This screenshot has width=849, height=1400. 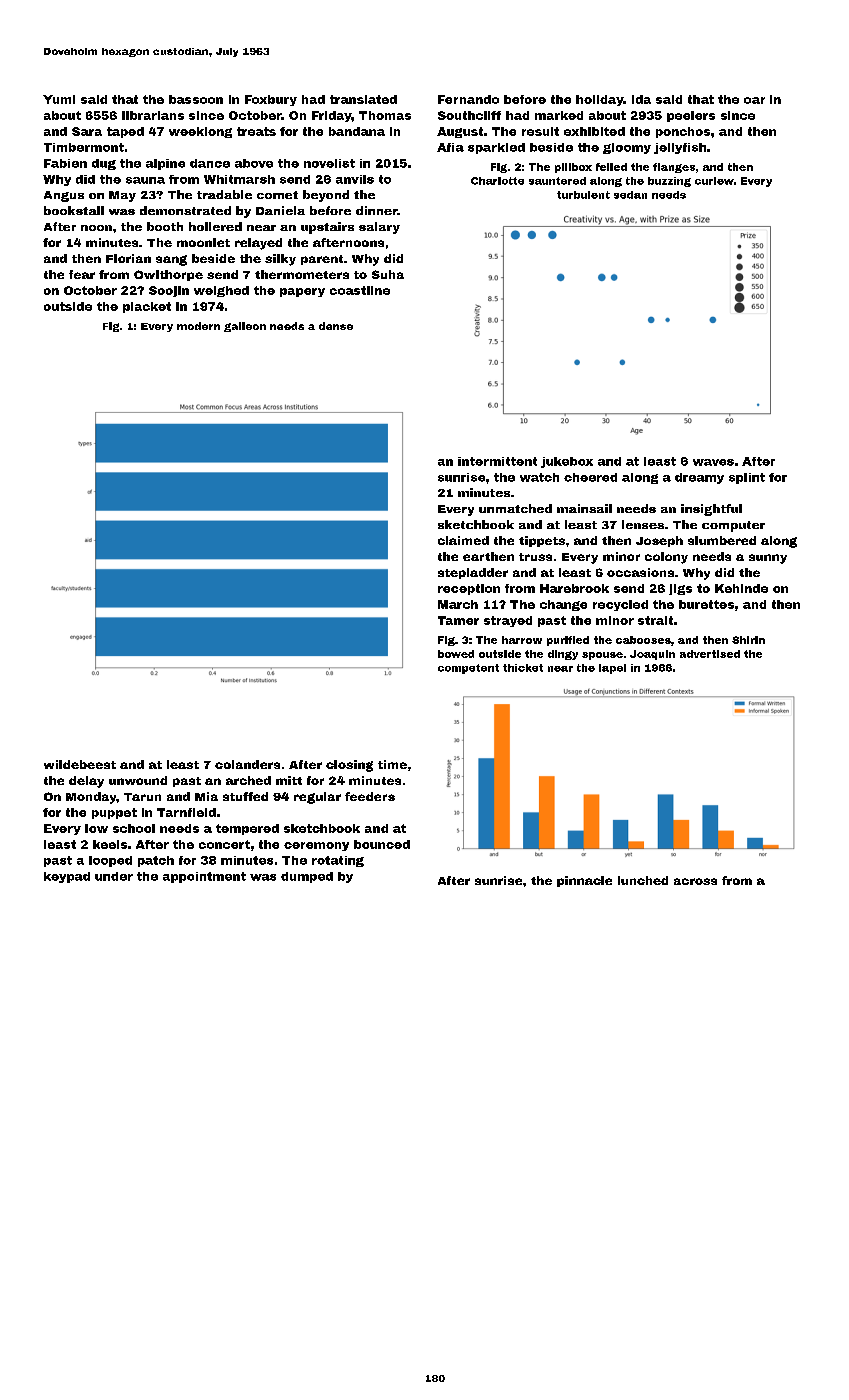 I want to click on waves, so click(x=713, y=462).
